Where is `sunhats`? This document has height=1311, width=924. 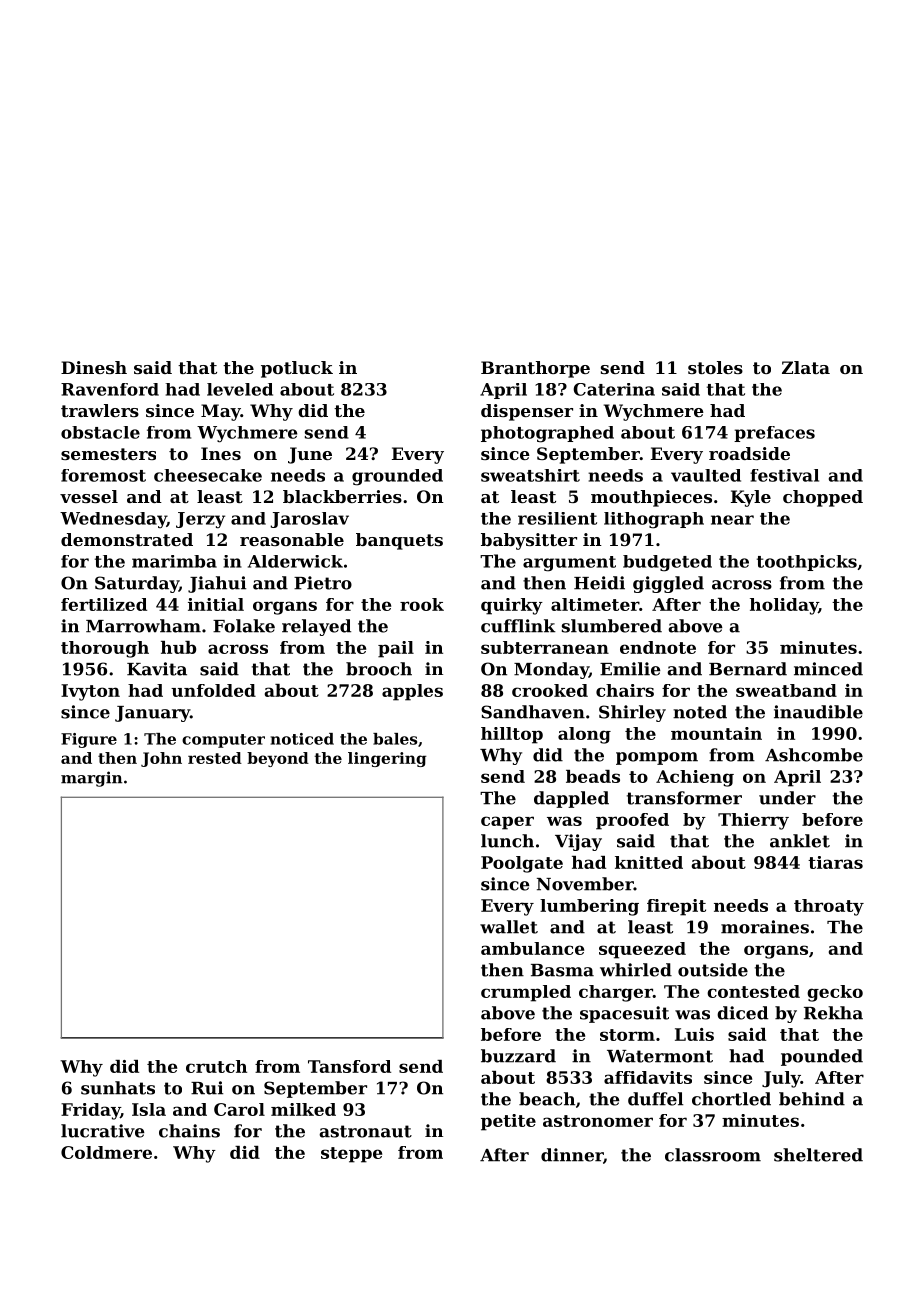
sunhats is located at coordinates (118, 1088).
